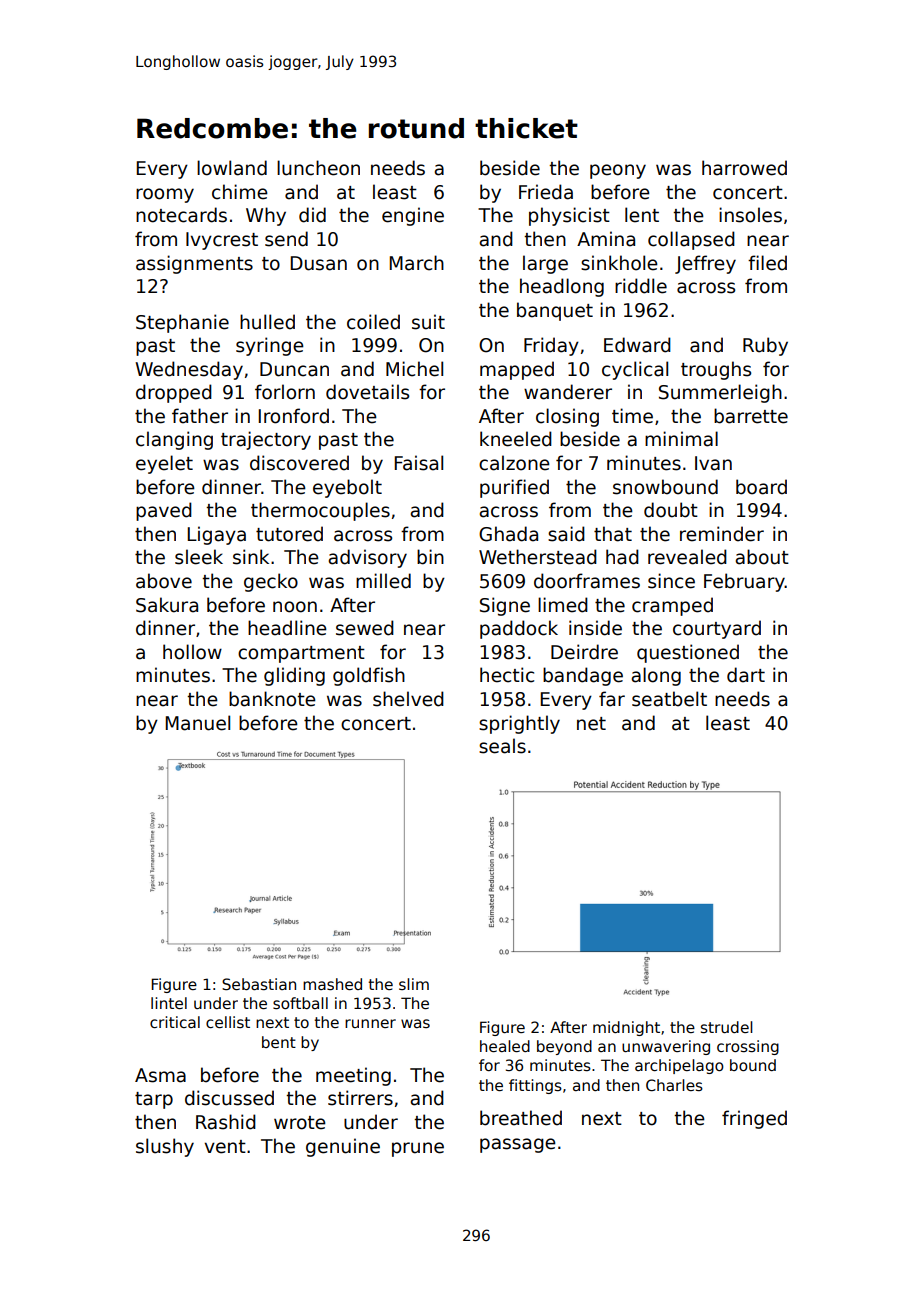  I want to click on Frieda, so click(546, 192).
